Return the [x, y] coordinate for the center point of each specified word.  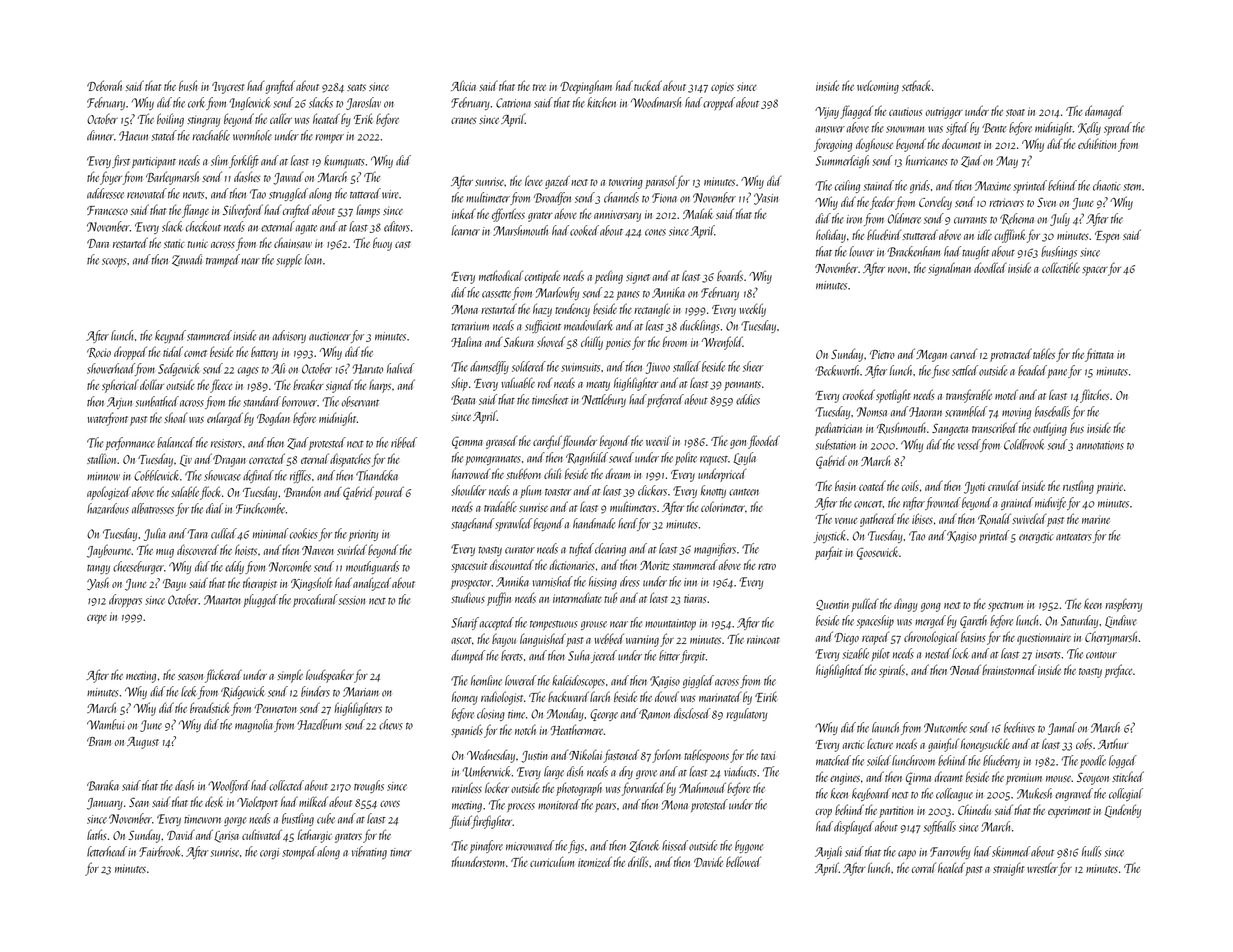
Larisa [226, 837]
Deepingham [586, 87]
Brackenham [913, 251]
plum [530, 491]
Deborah [104, 85]
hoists [246, 549]
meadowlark [588, 325]
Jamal [1062, 728]
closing [491, 714]
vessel [969, 444]
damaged [1104, 112]
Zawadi [187, 260]
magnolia [254, 725]
